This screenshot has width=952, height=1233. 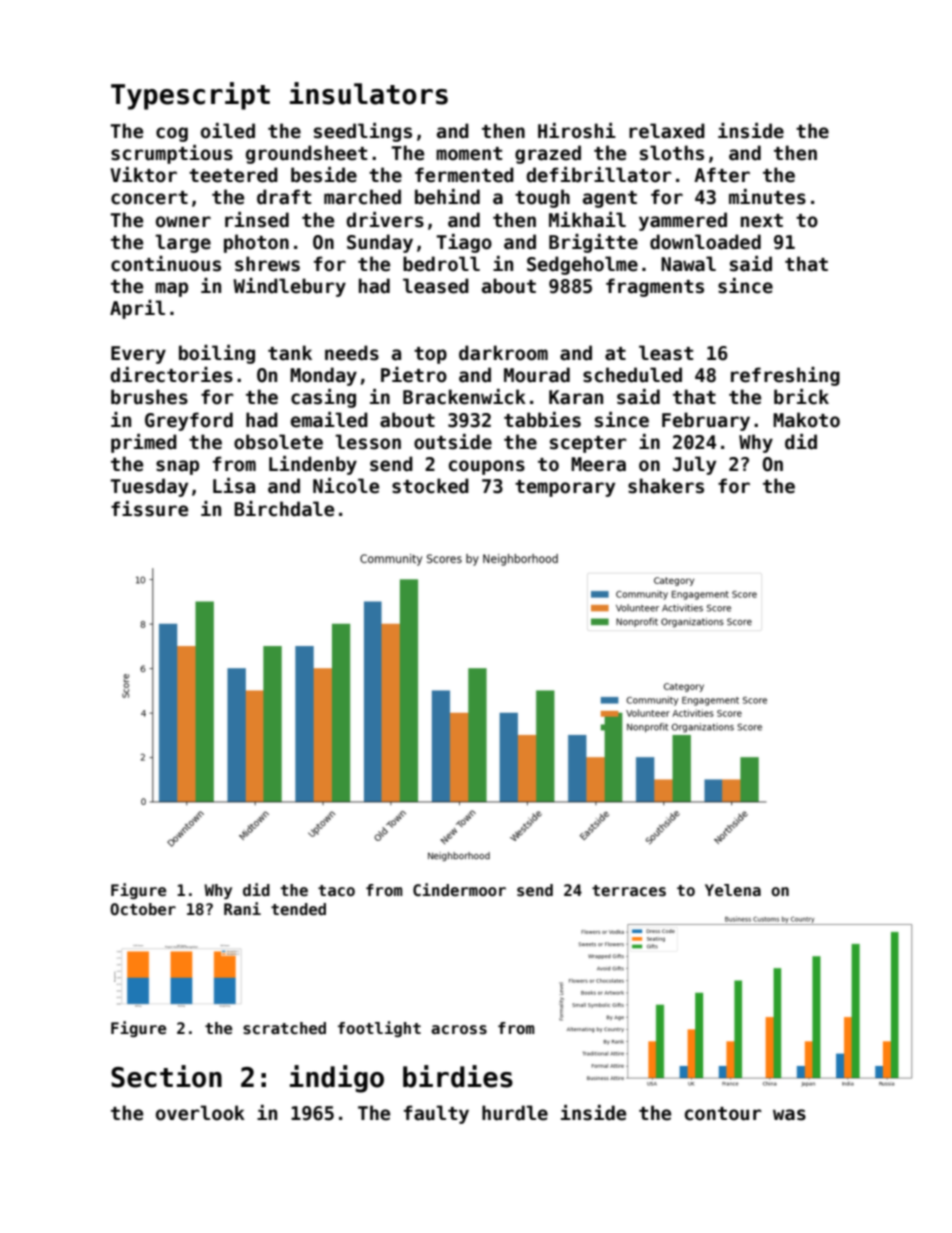 I want to click on taco, so click(x=336, y=890).
